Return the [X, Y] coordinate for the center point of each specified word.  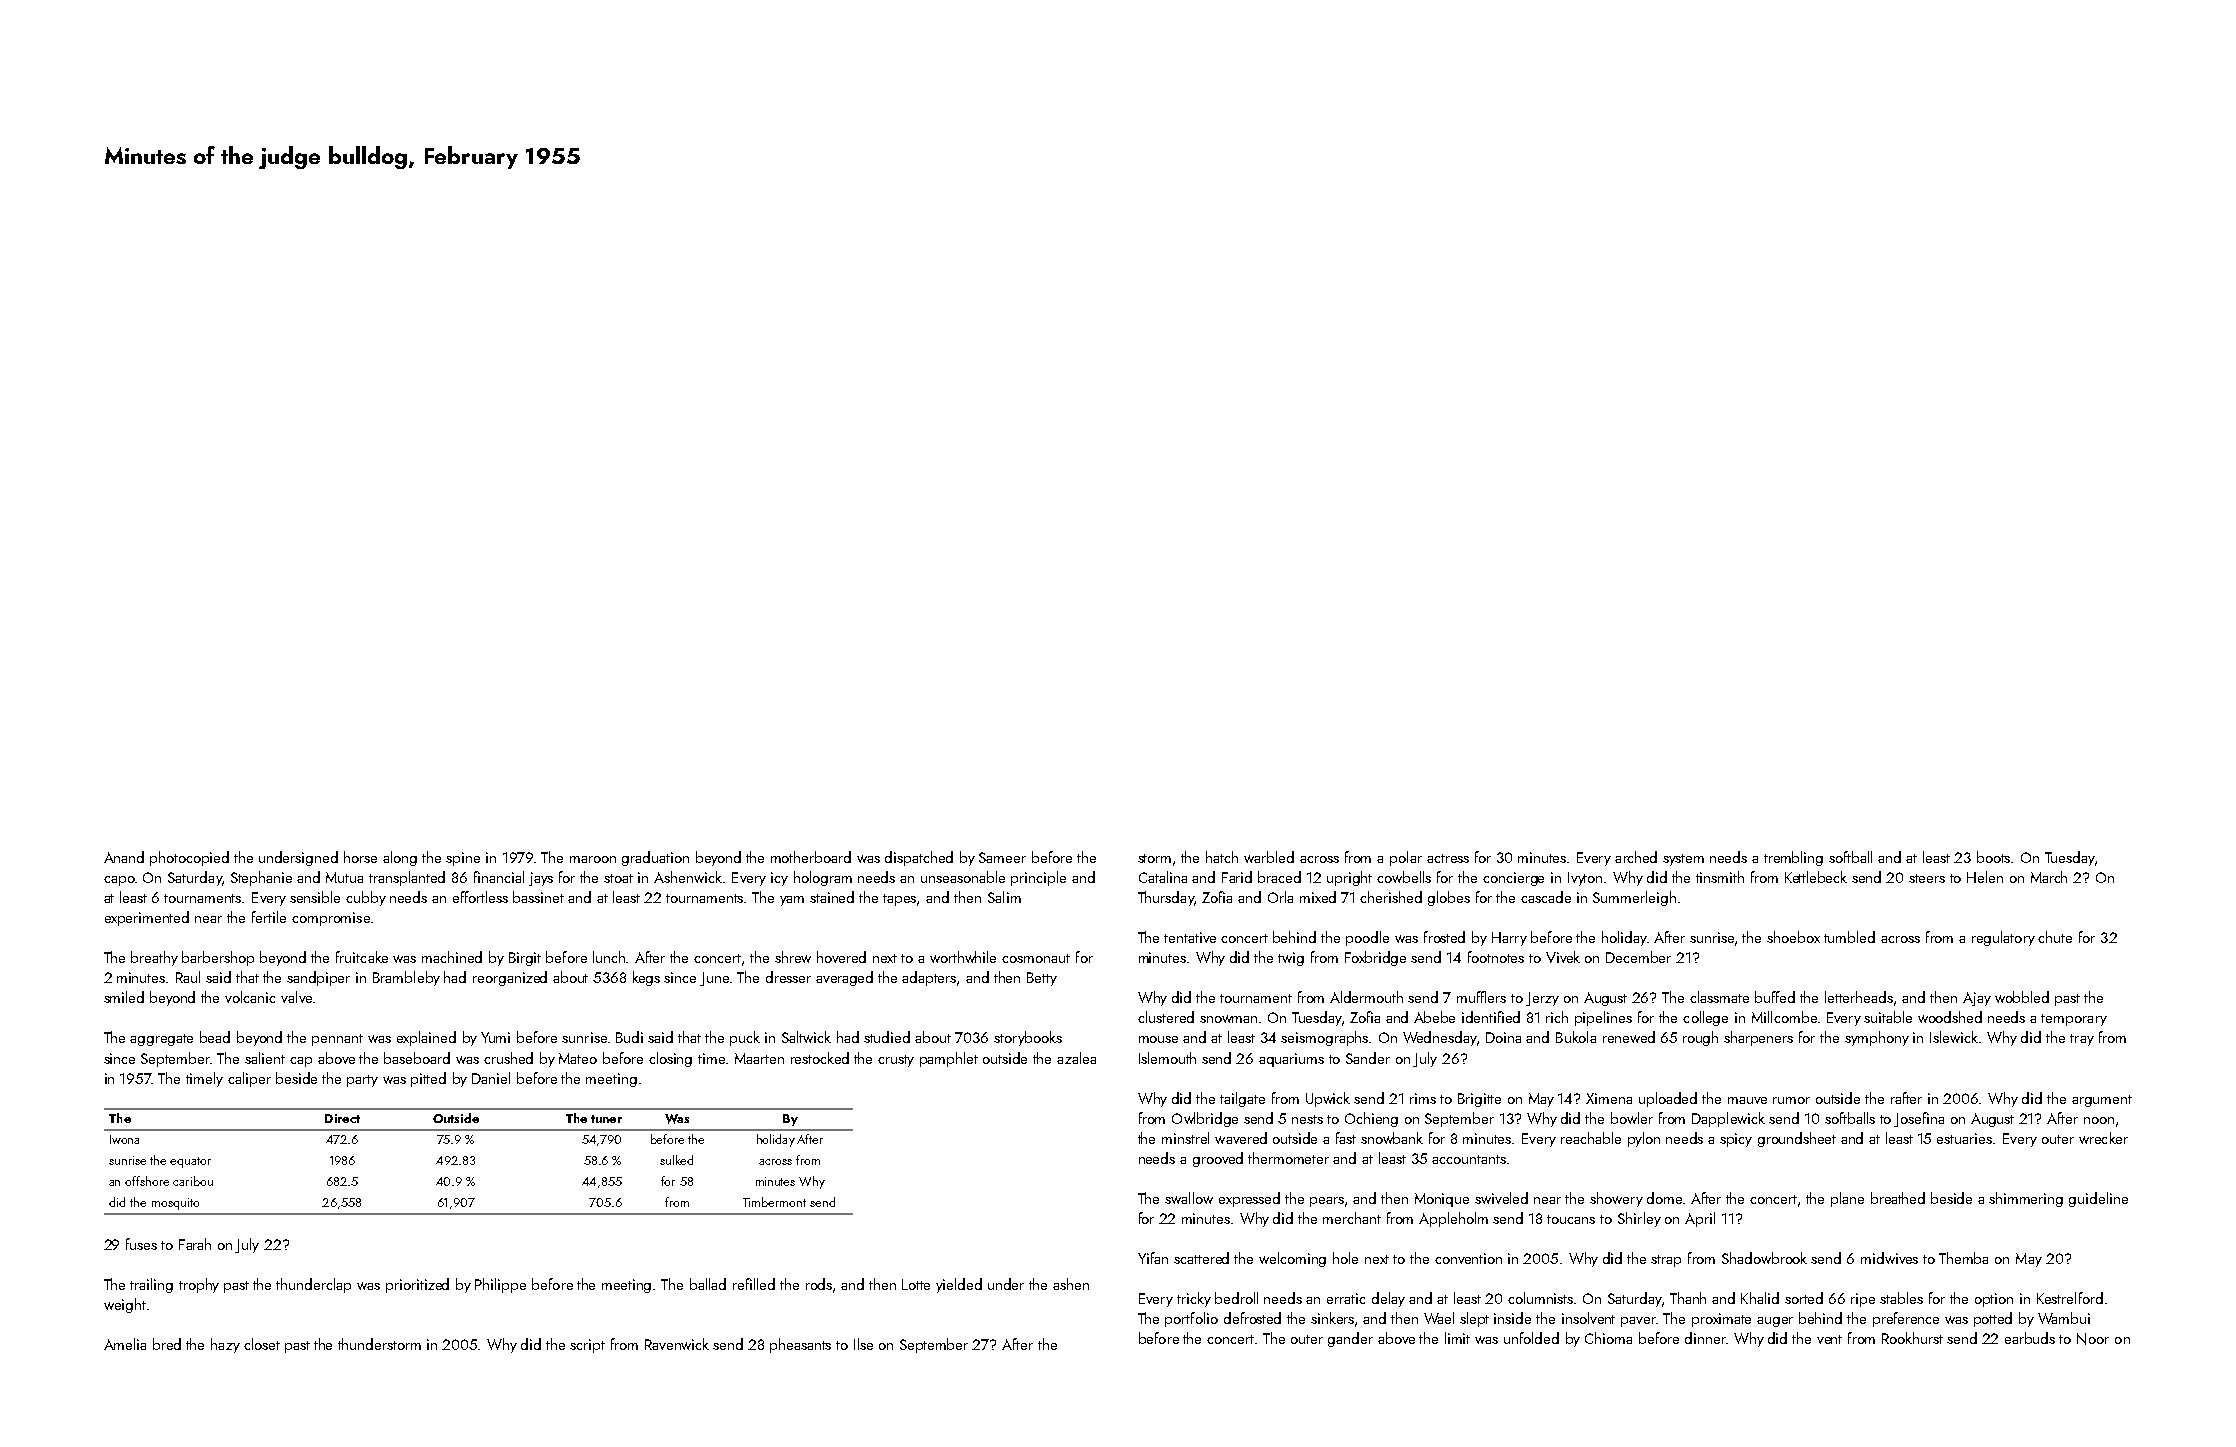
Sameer [1002, 857]
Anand [124, 857]
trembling [1793, 858]
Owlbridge [1205, 1119]
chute [2055, 937]
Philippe [500, 1285]
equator [190, 1162]
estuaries [1965, 1138]
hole [1345, 1258]
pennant [337, 1040]
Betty [1042, 979]
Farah [195, 1244]
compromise [331, 919]
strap [1666, 1261]
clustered [1166, 1017]
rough [1700, 1038]
